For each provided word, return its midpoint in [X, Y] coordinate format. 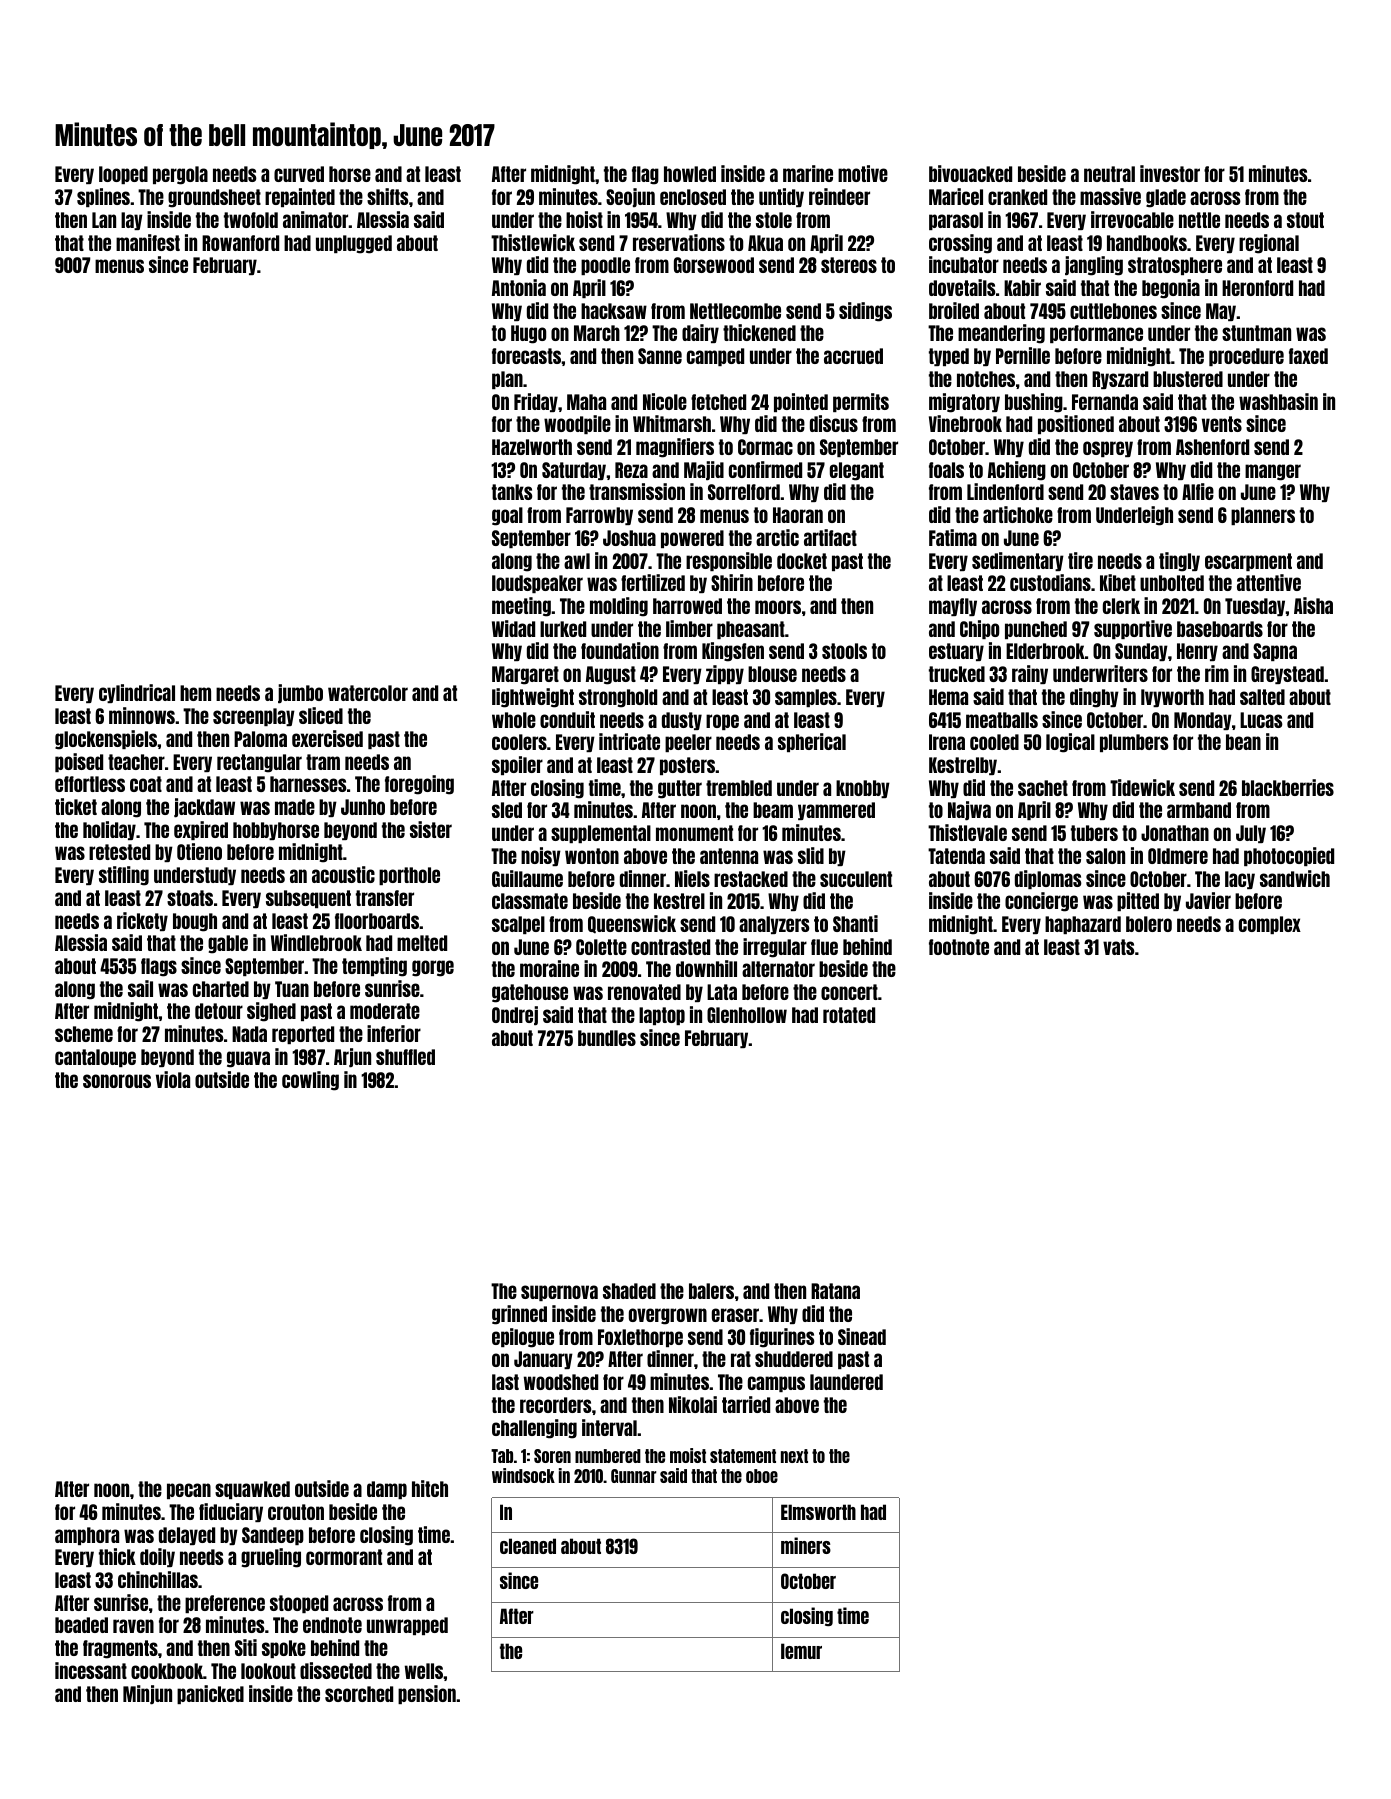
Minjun [147, 1695]
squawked [252, 1490]
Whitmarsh [672, 423]
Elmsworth [818, 1512]
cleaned [528, 1546]
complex [1270, 925]
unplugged [354, 244]
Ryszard [1120, 380]
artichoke [1018, 514]
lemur [801, 1651]
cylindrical [137, 693]
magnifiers [675, 448]
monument [694, 833]
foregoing [419, 785]
